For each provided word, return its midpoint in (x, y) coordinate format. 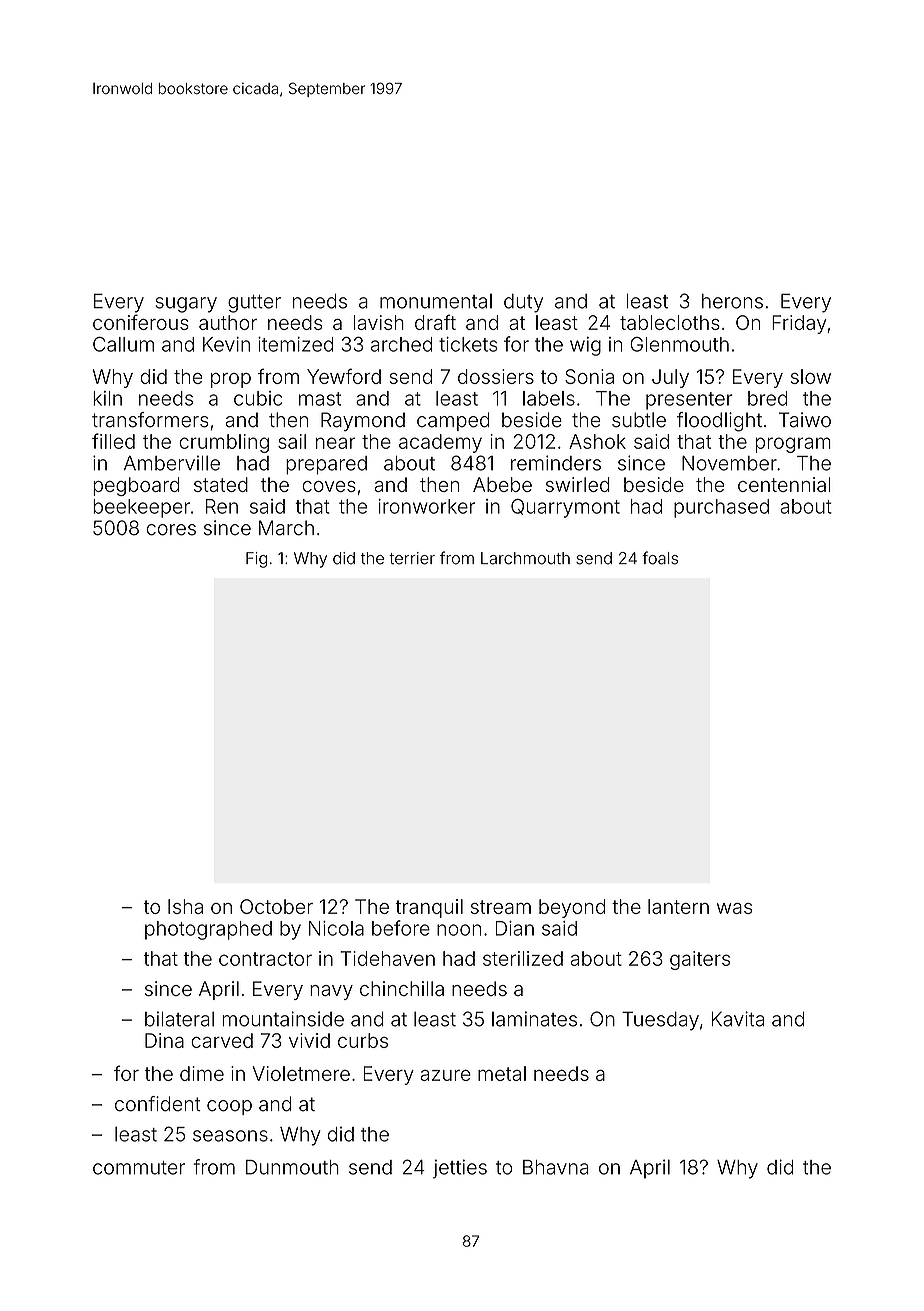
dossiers (496, 376)
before (401, 928)
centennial (784, 484)
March (286, 528)
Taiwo (805, 420)
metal (502, 1073)
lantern (678, 906)
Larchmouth (525, 558)
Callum (123, 344)
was (734, 908)
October (276, 906)
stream (501, 907)
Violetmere (301, 1073)
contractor (265, 959)
